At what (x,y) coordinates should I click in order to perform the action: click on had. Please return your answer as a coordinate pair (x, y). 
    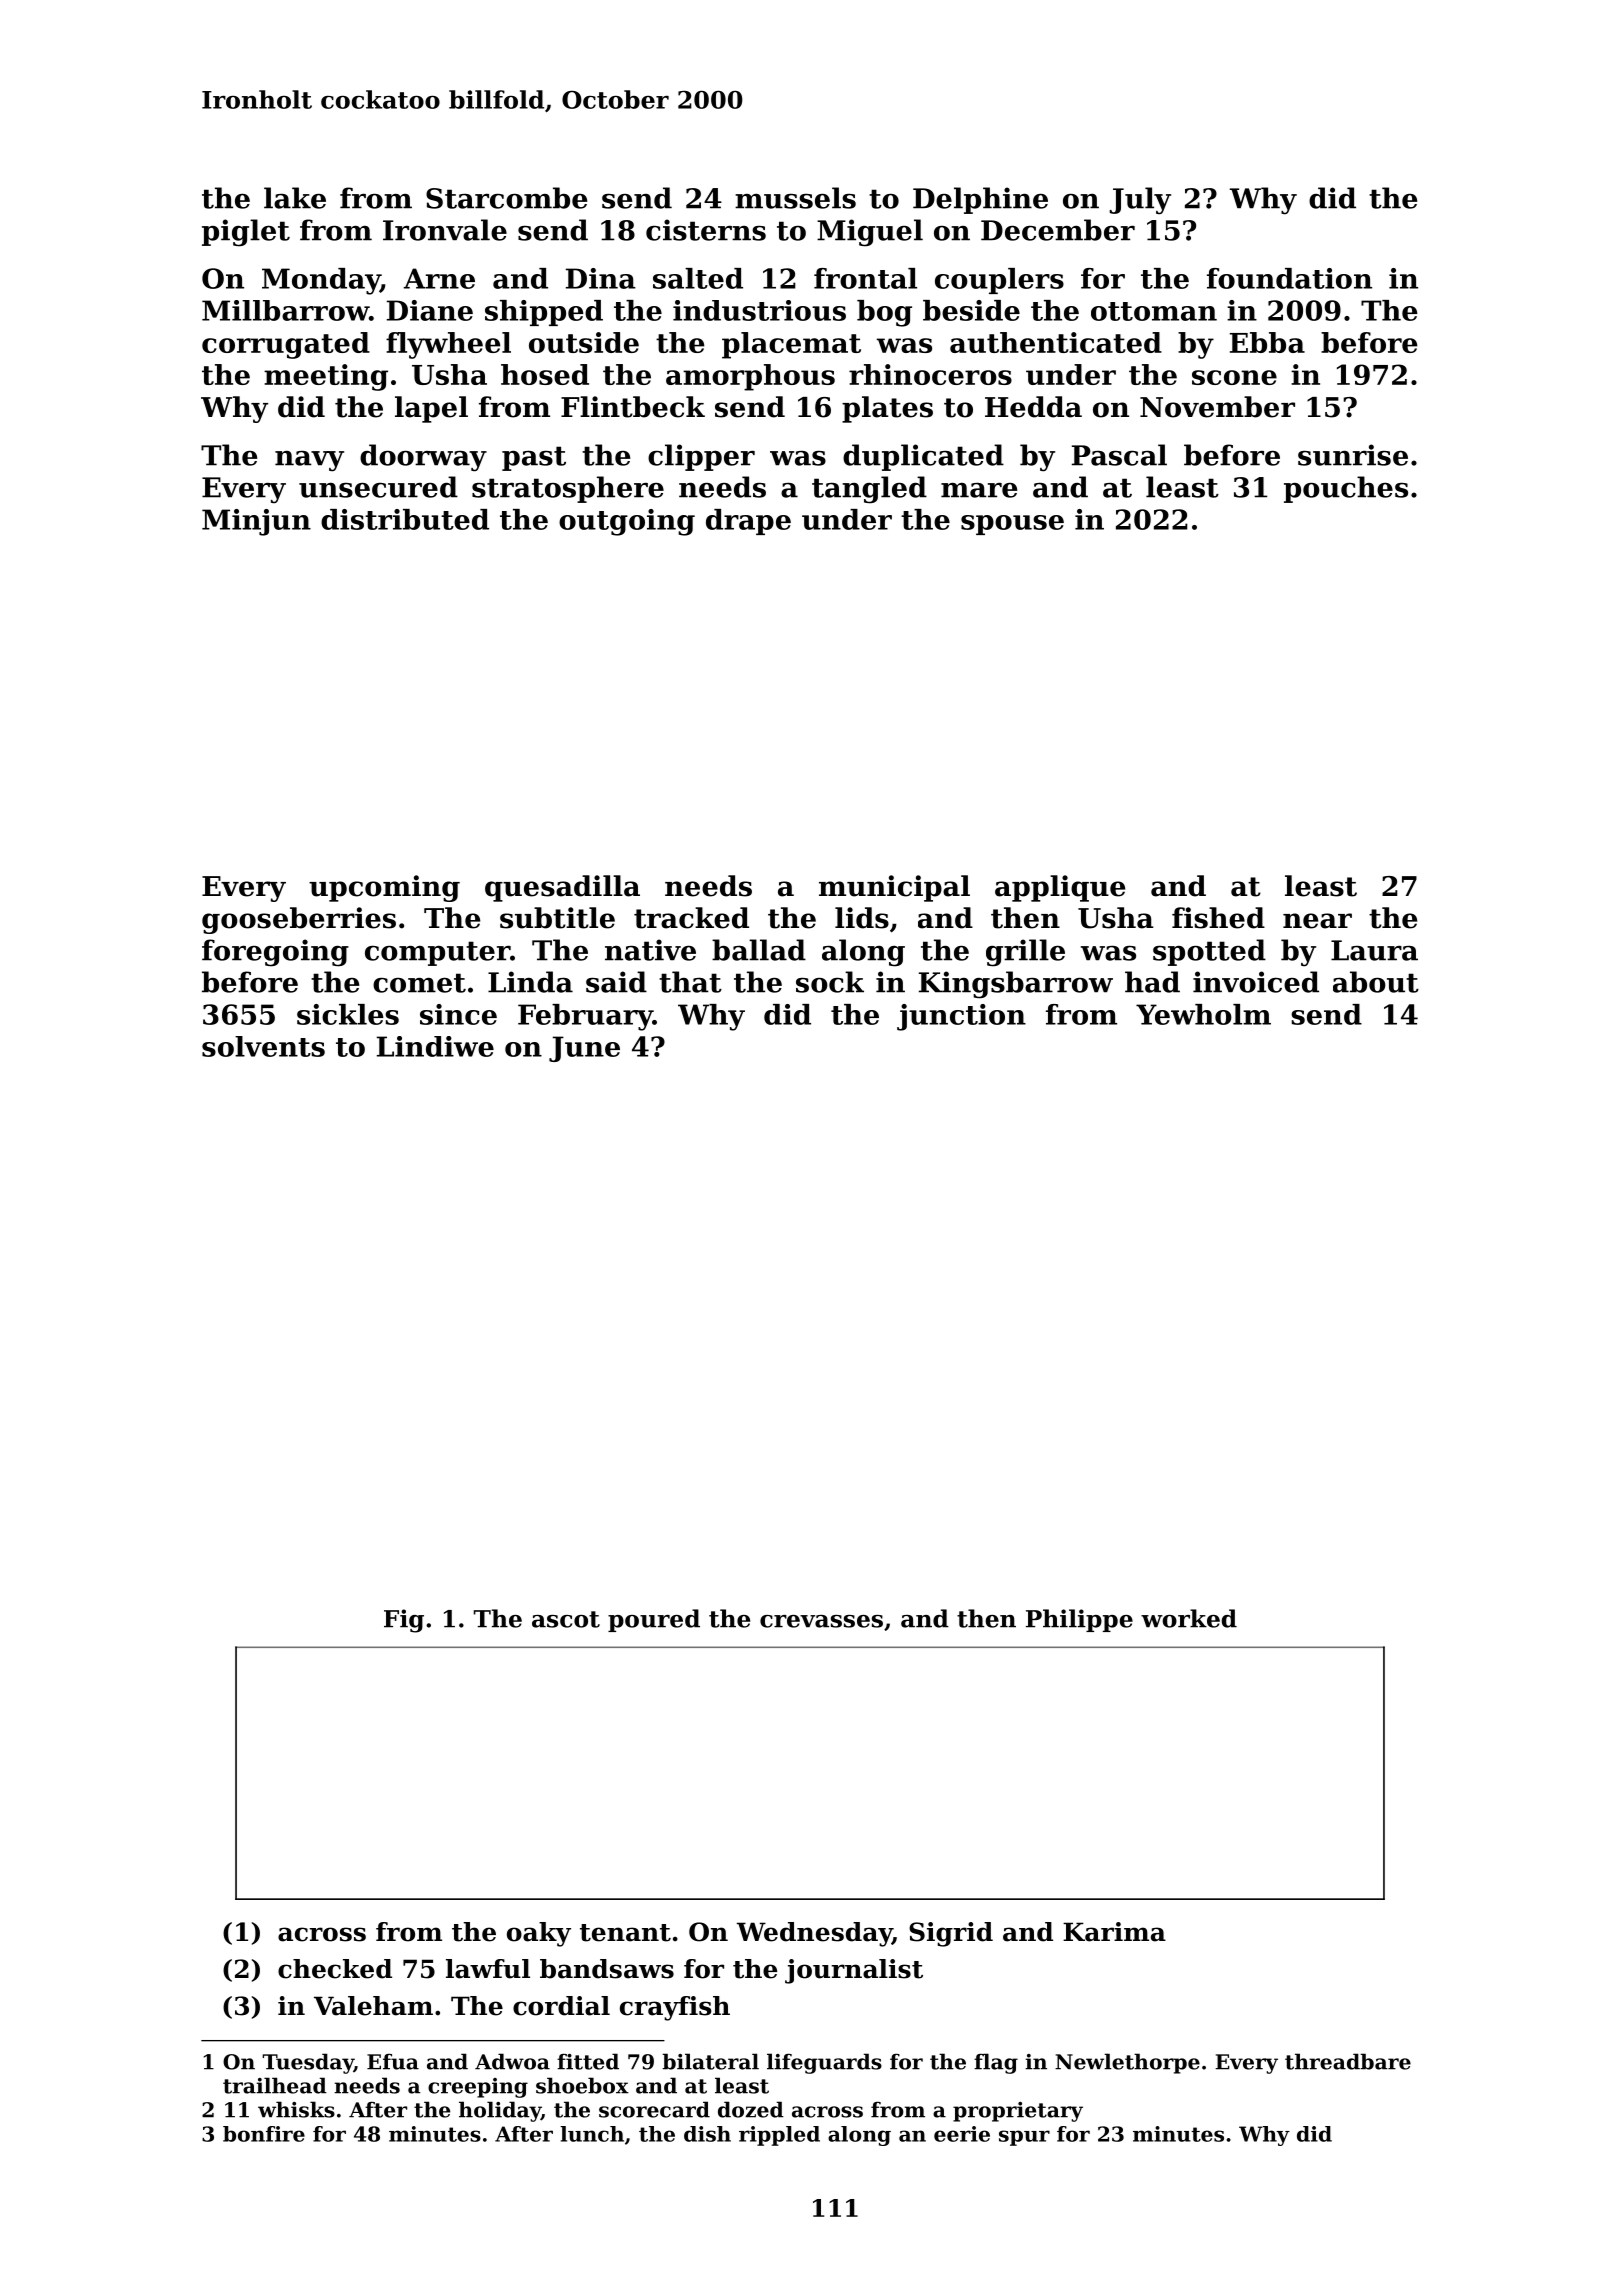
    Looking at the image, I should click on (1152, 982).
